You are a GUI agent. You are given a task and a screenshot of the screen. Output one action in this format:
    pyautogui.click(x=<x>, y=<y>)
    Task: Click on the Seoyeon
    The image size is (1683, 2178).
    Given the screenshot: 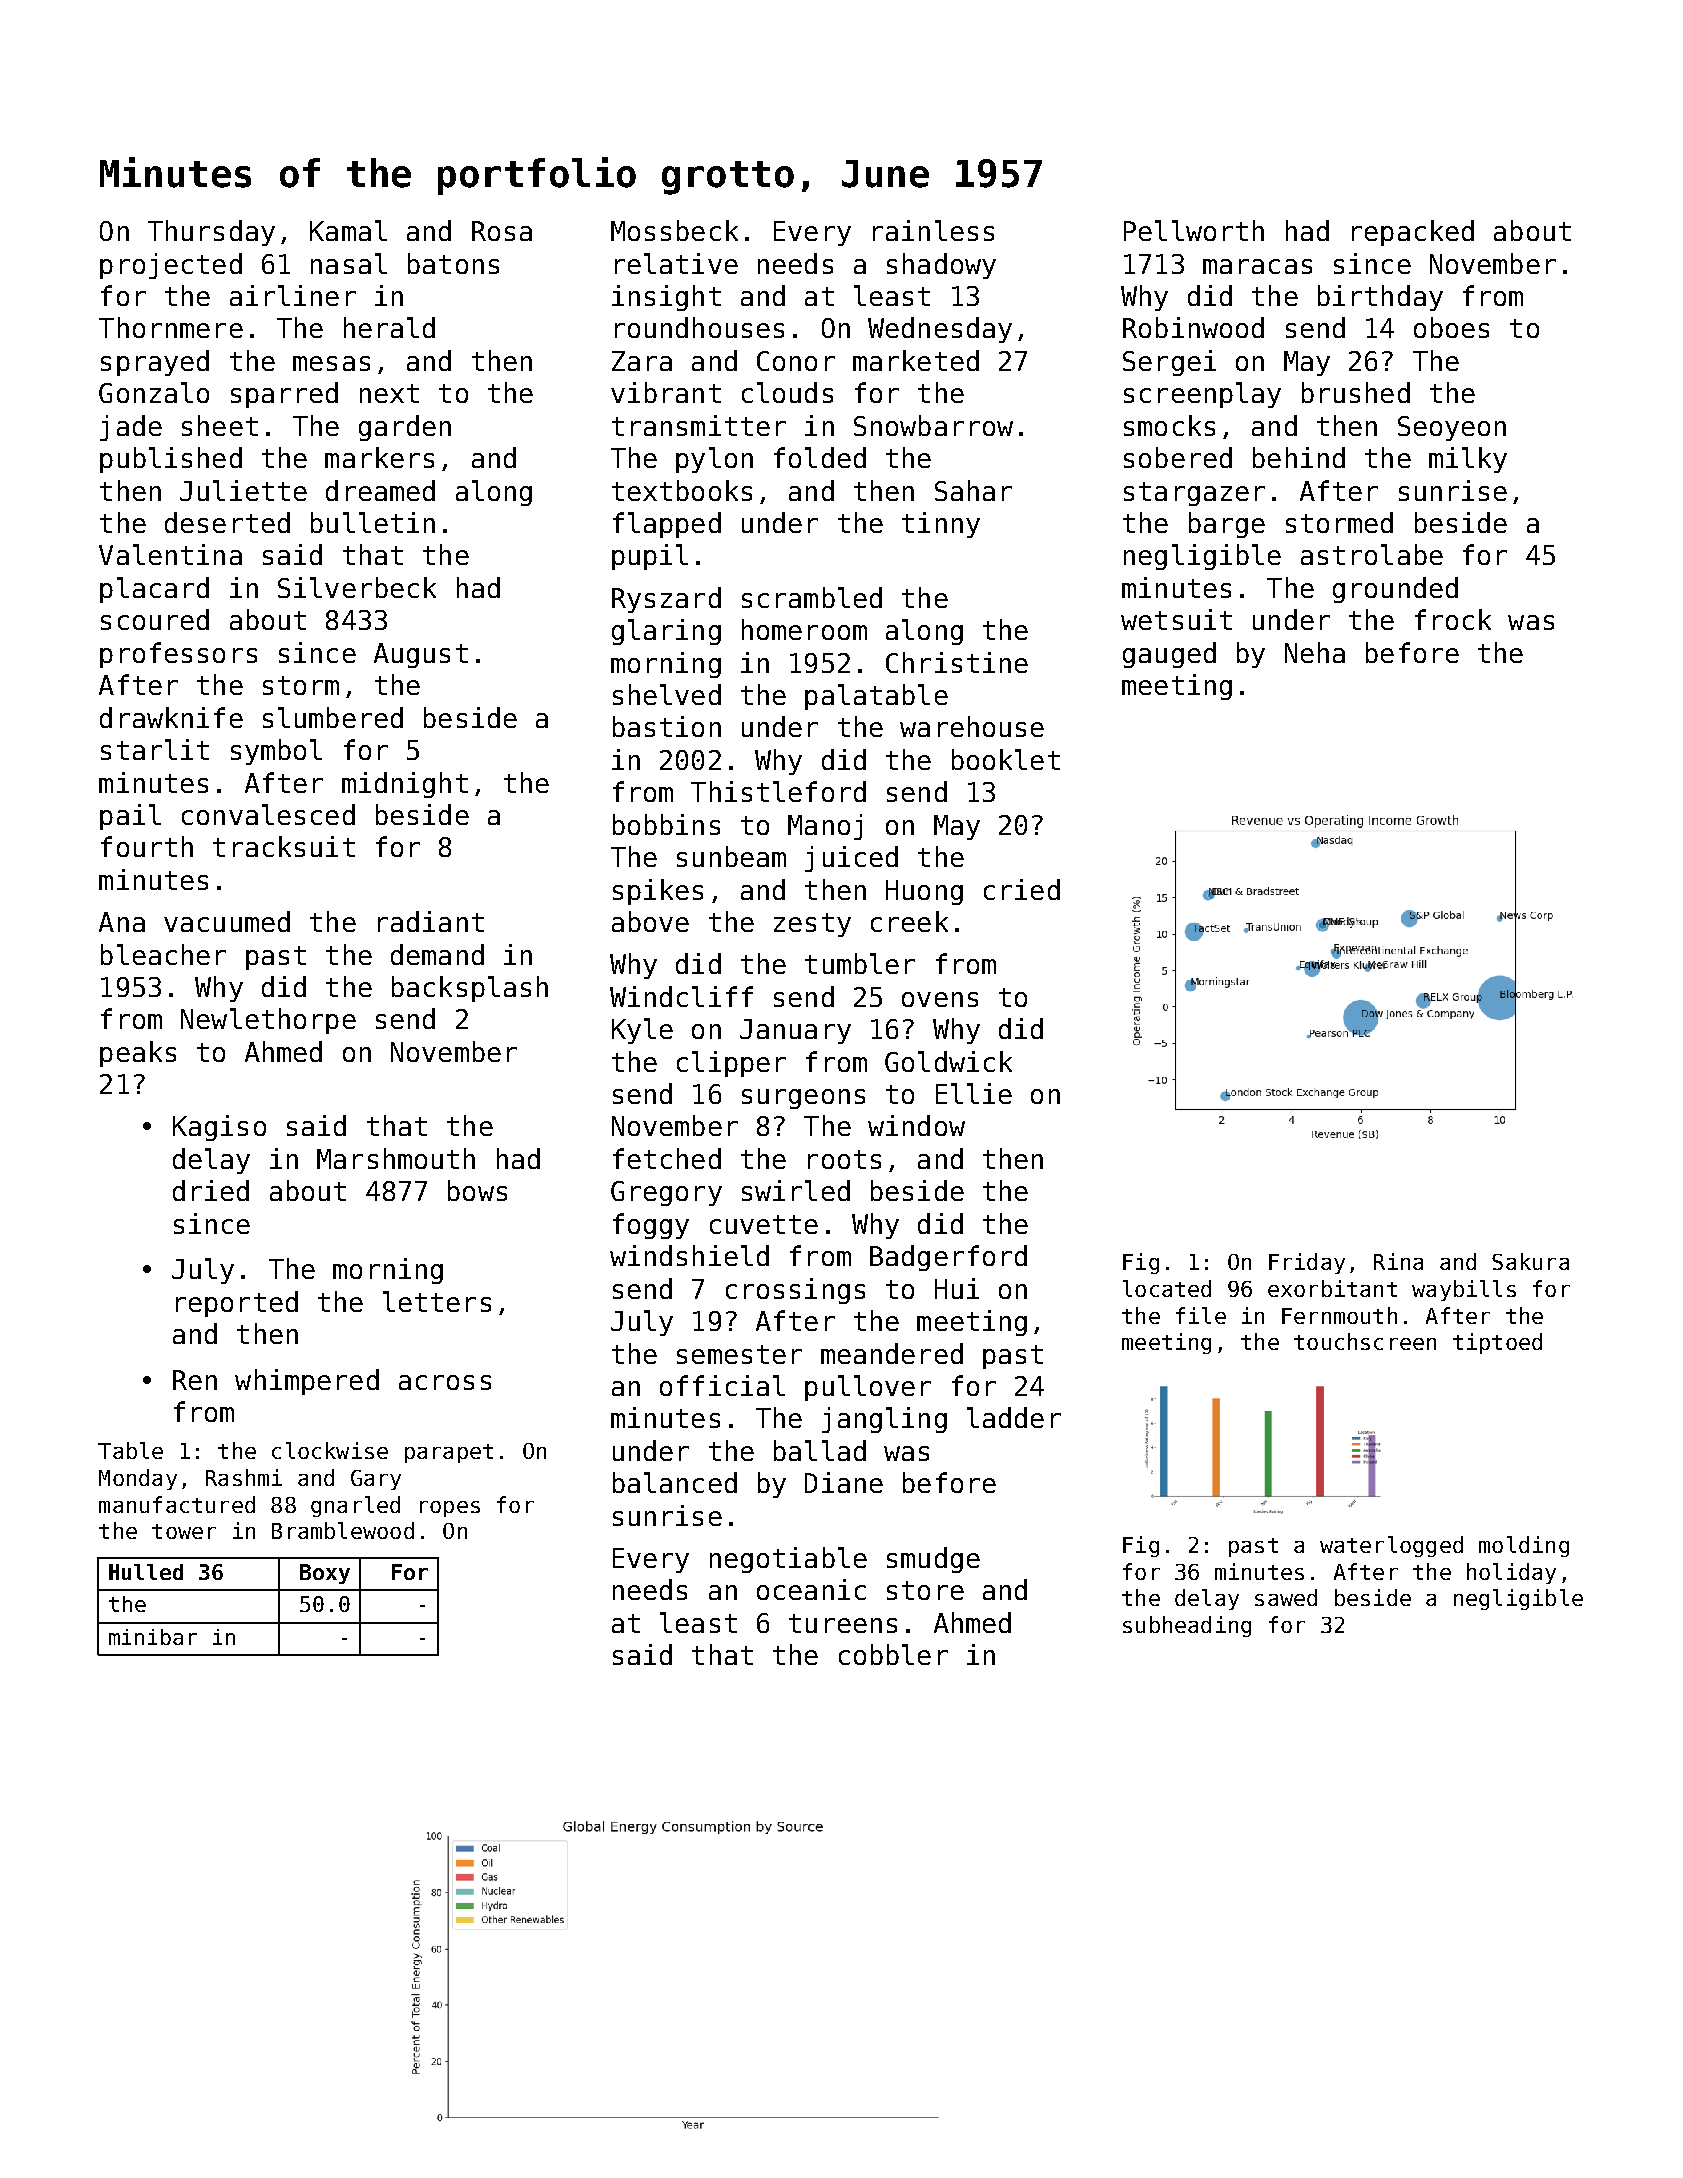 What is the action you would take?
    pyautogui.click(x=1452, y=428)
